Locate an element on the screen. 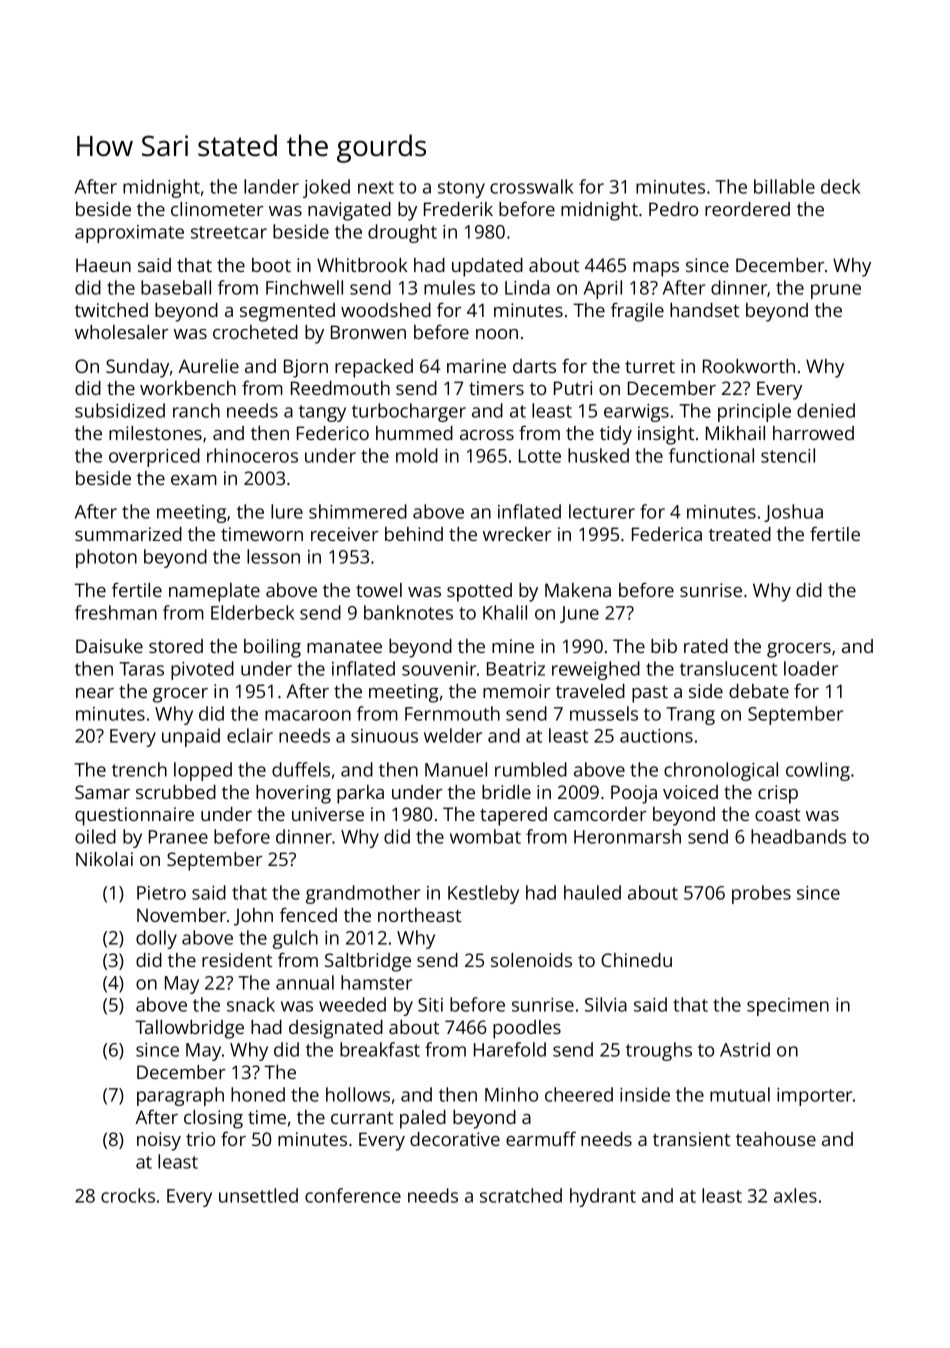  hydrant is located at coordinates (603, 1197).
